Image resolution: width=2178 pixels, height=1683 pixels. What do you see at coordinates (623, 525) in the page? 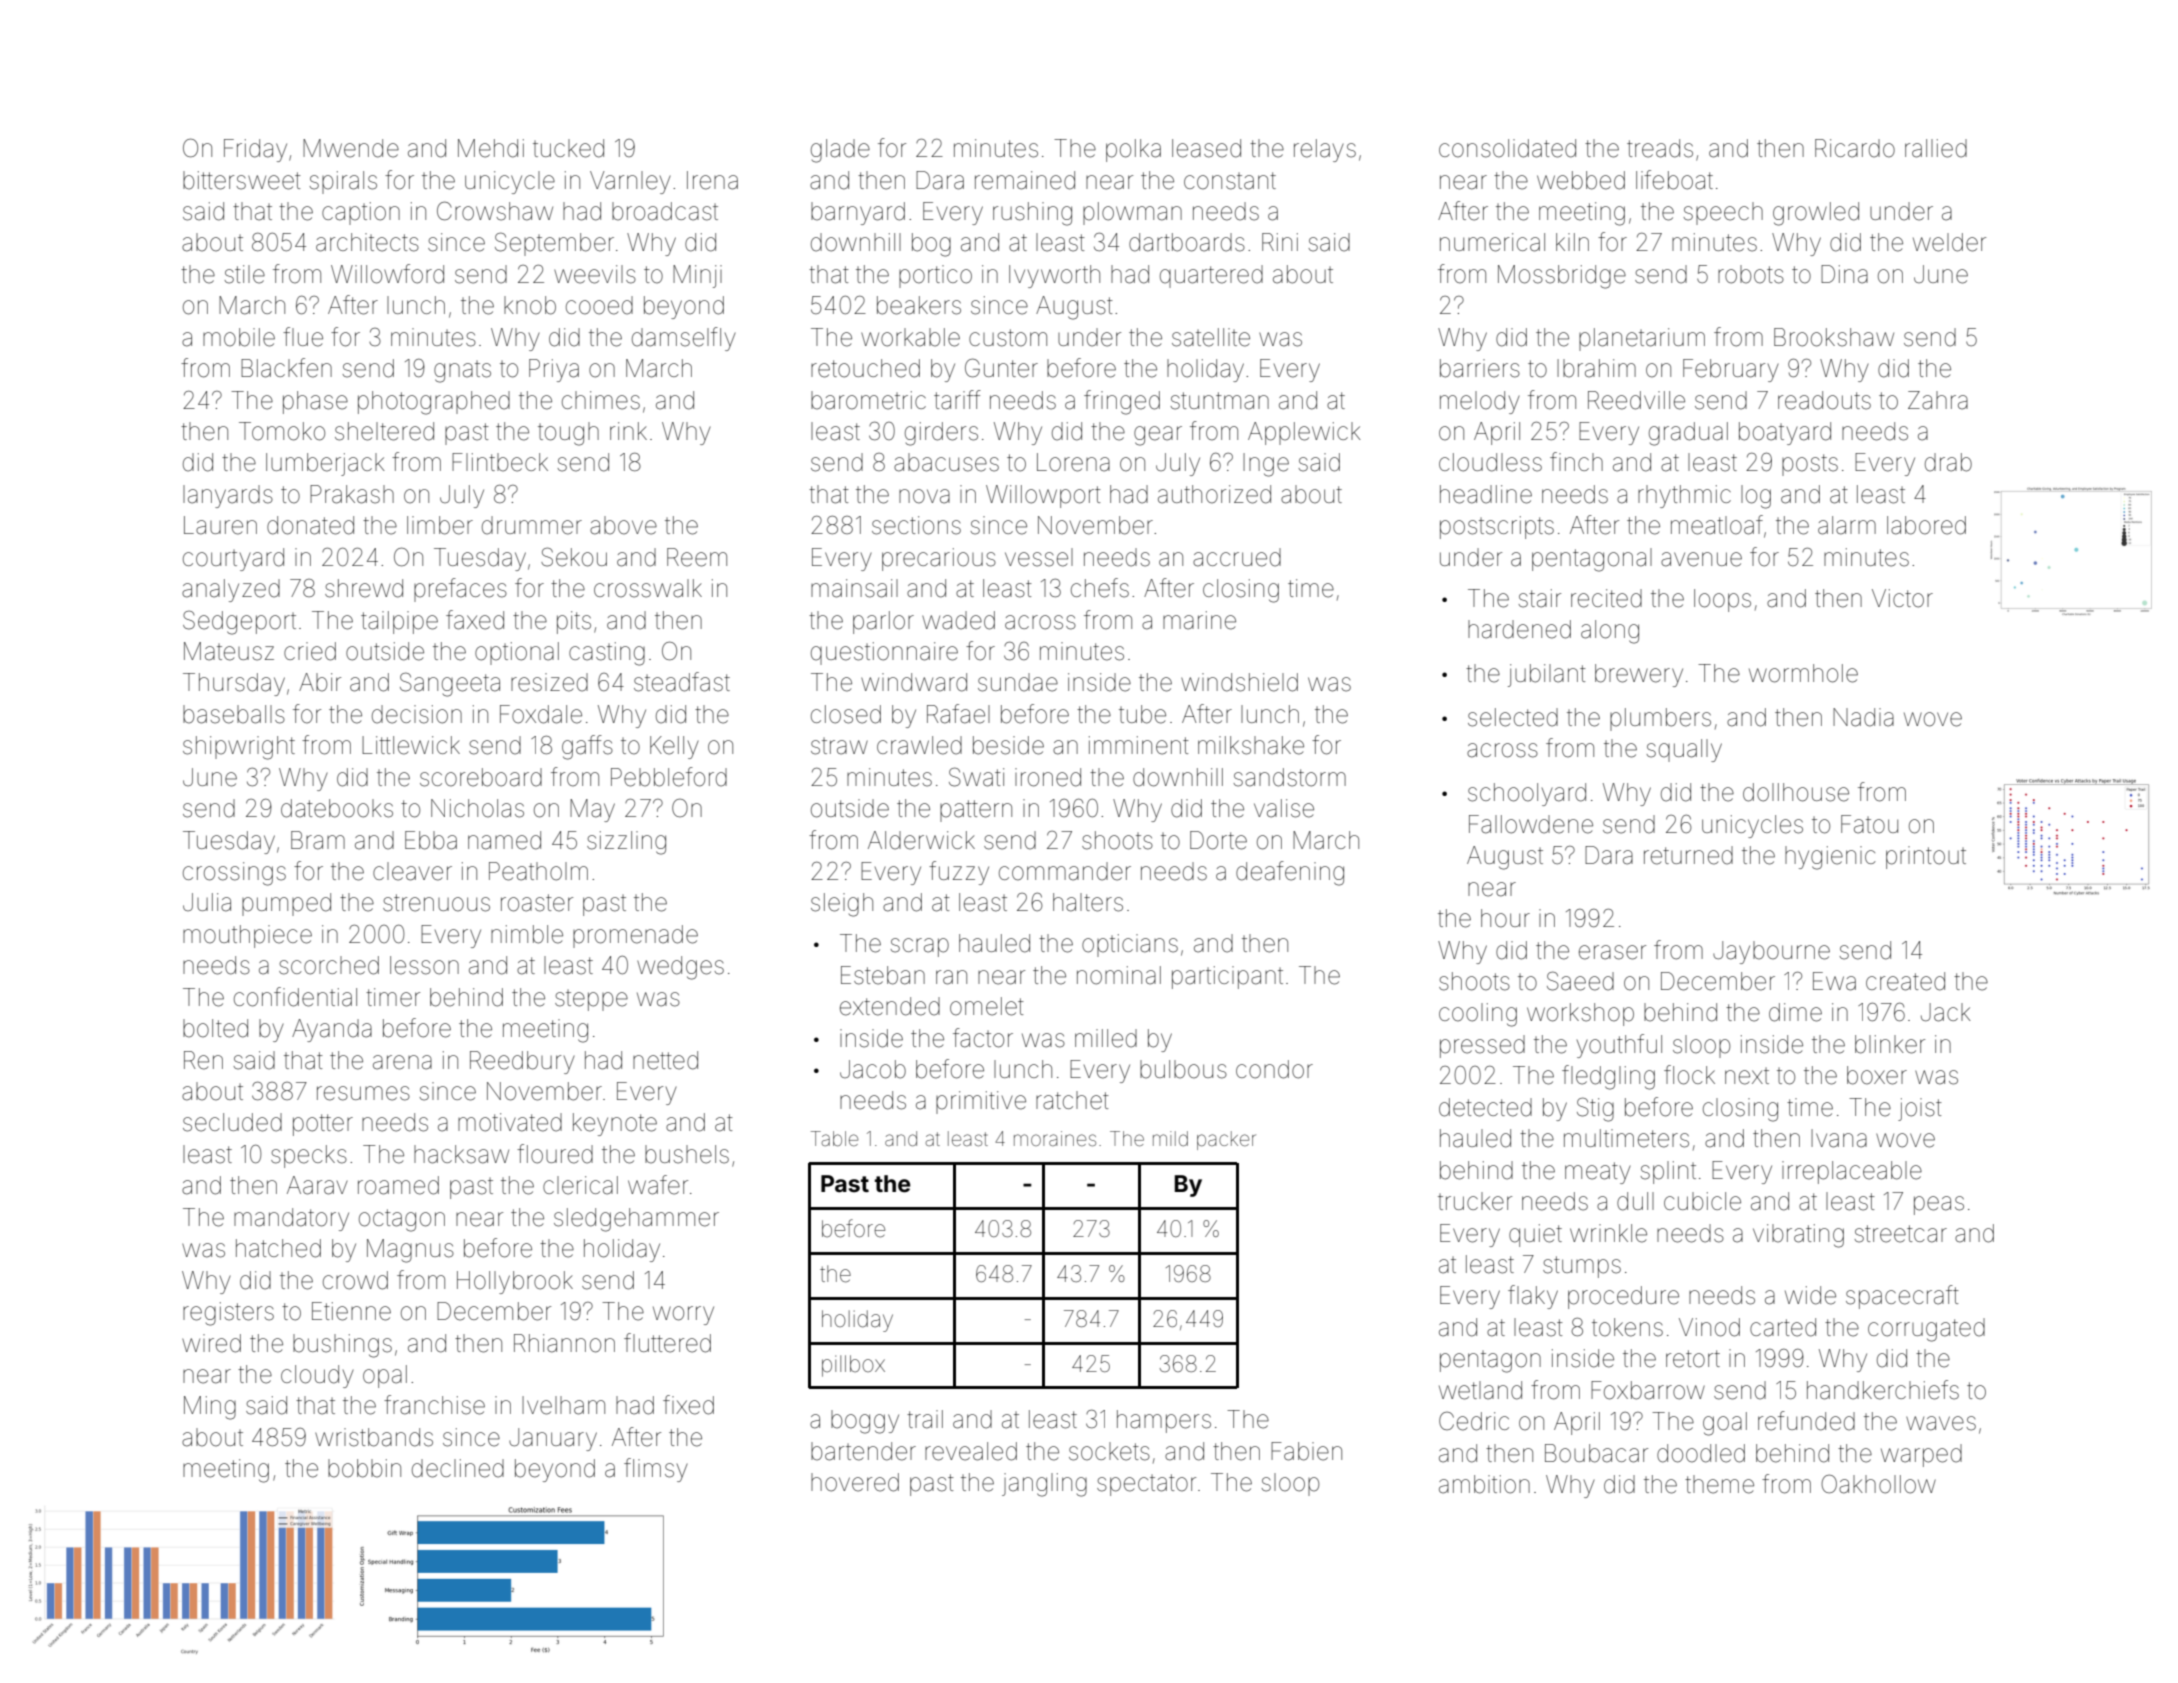
I see `above` at bounding box center [623, 525].
